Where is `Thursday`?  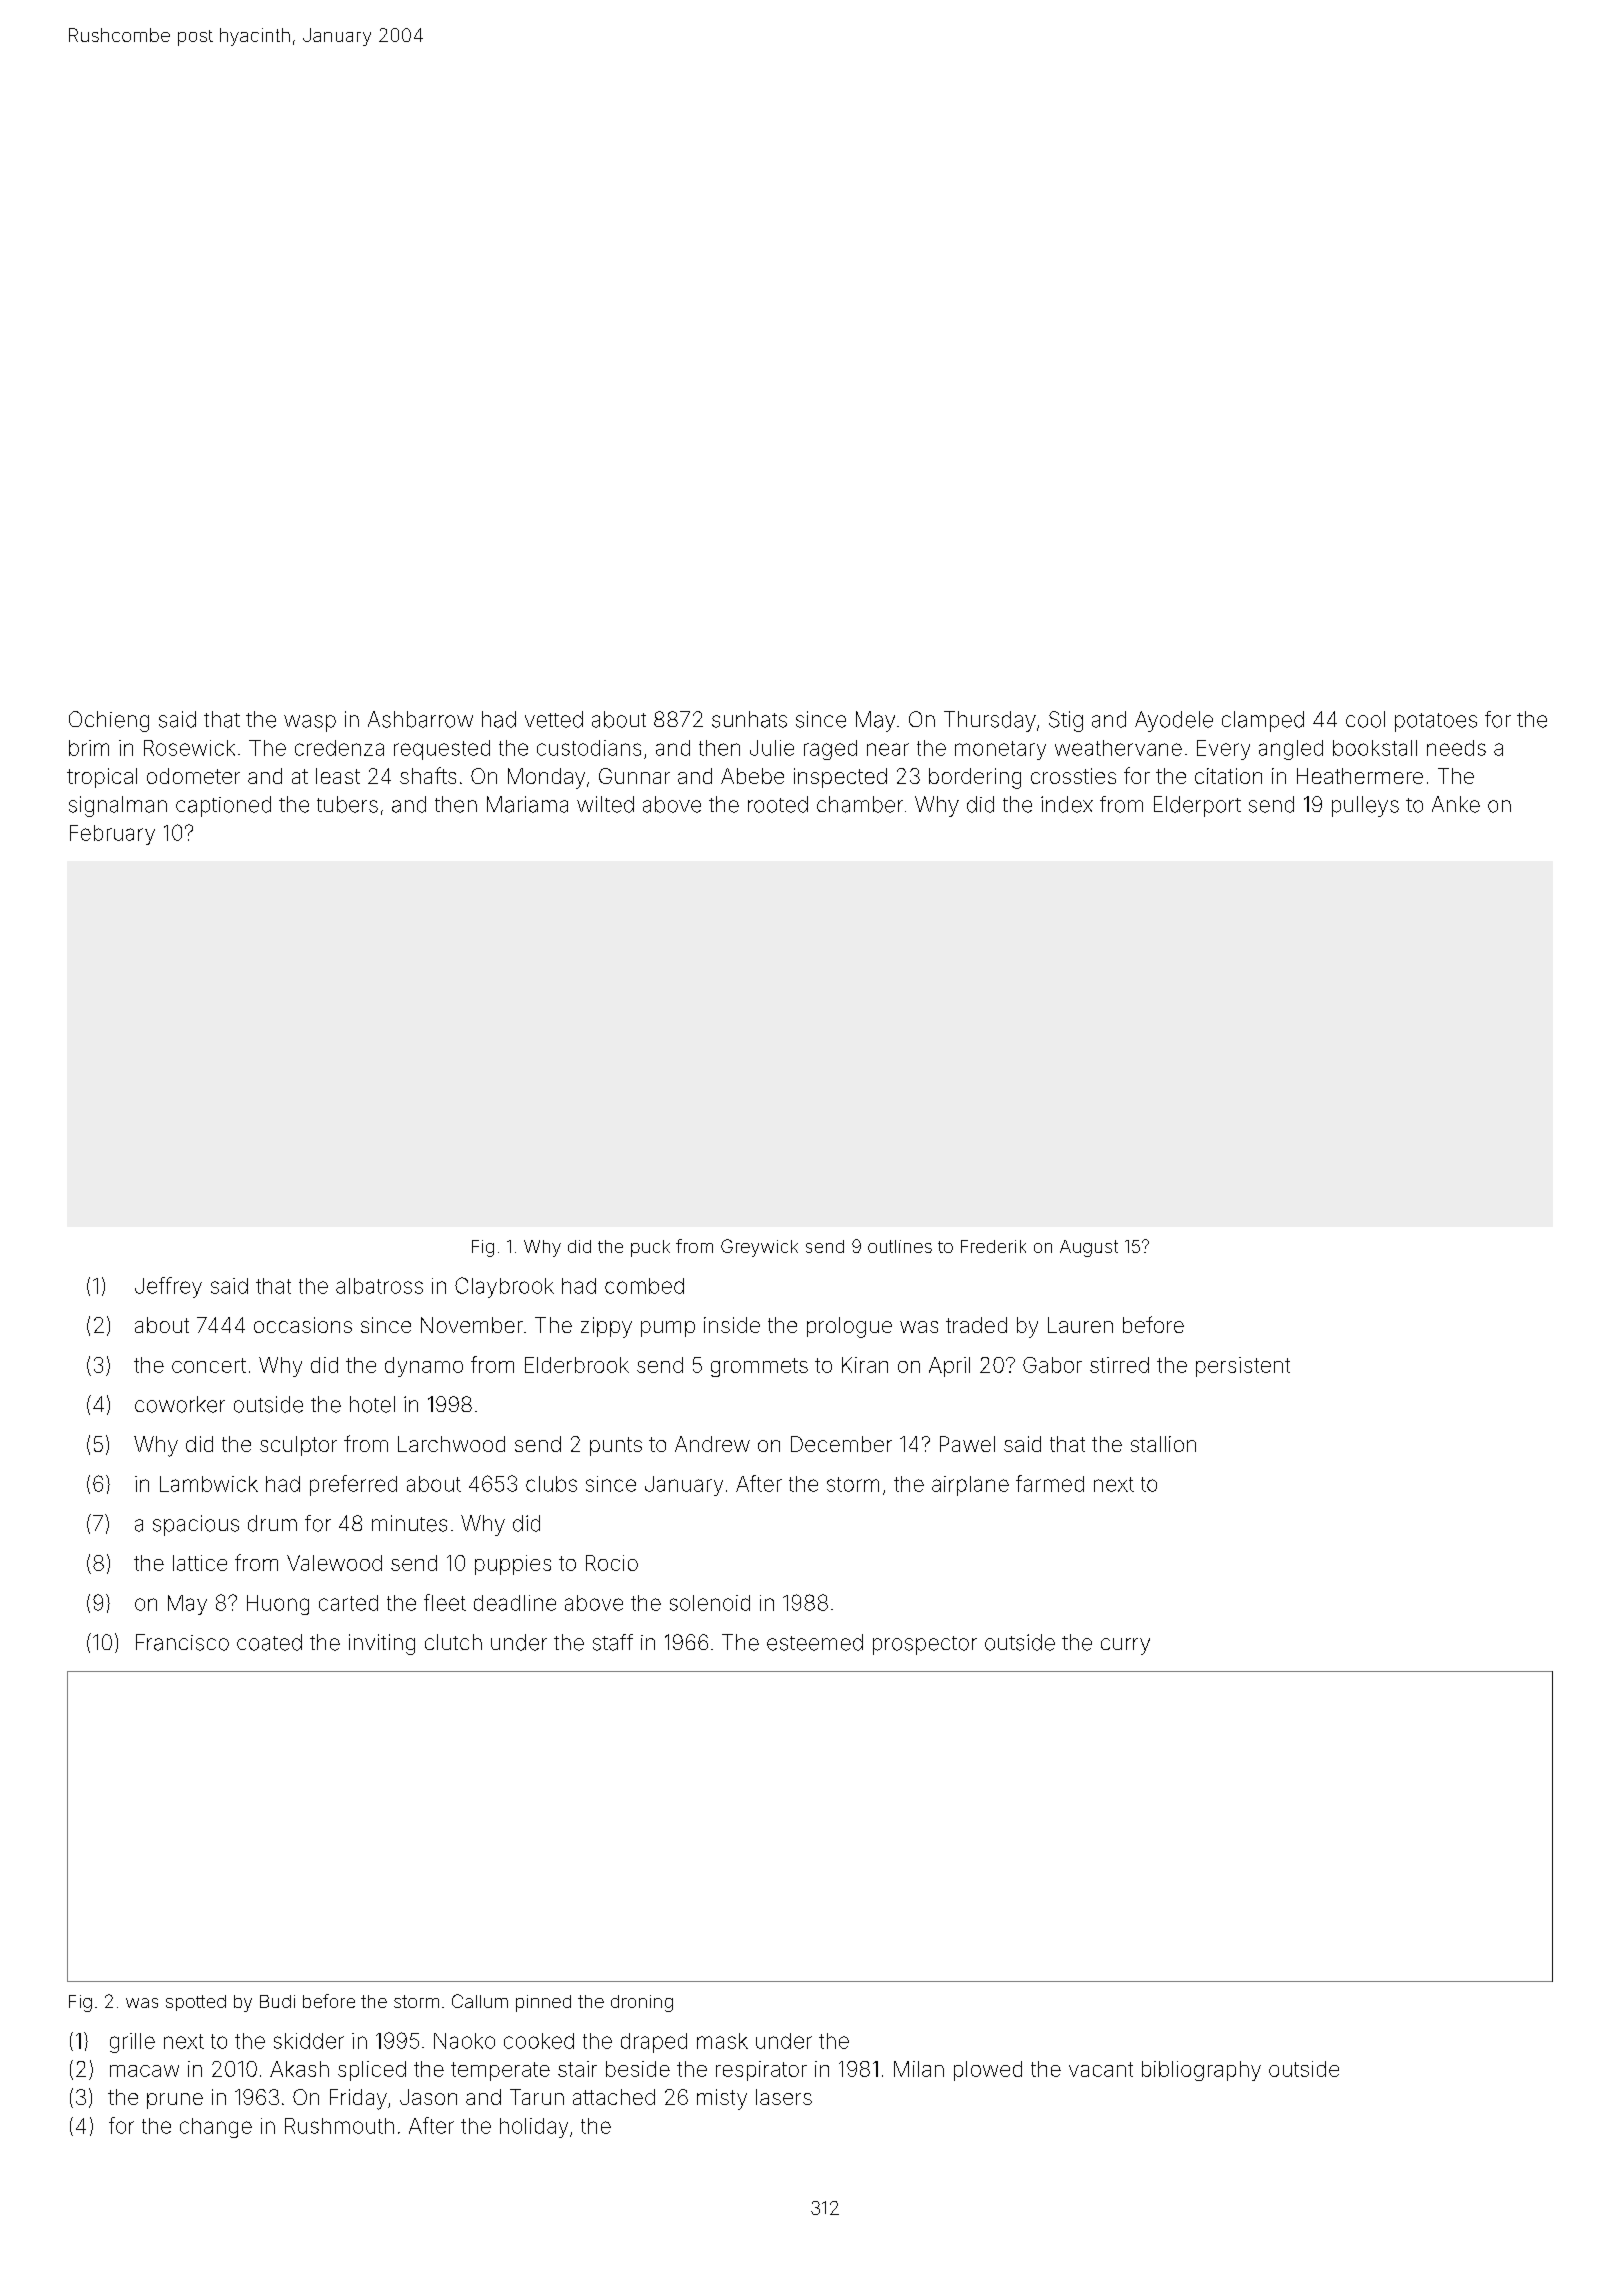
Thursday is located at coordinates (990, 721).
